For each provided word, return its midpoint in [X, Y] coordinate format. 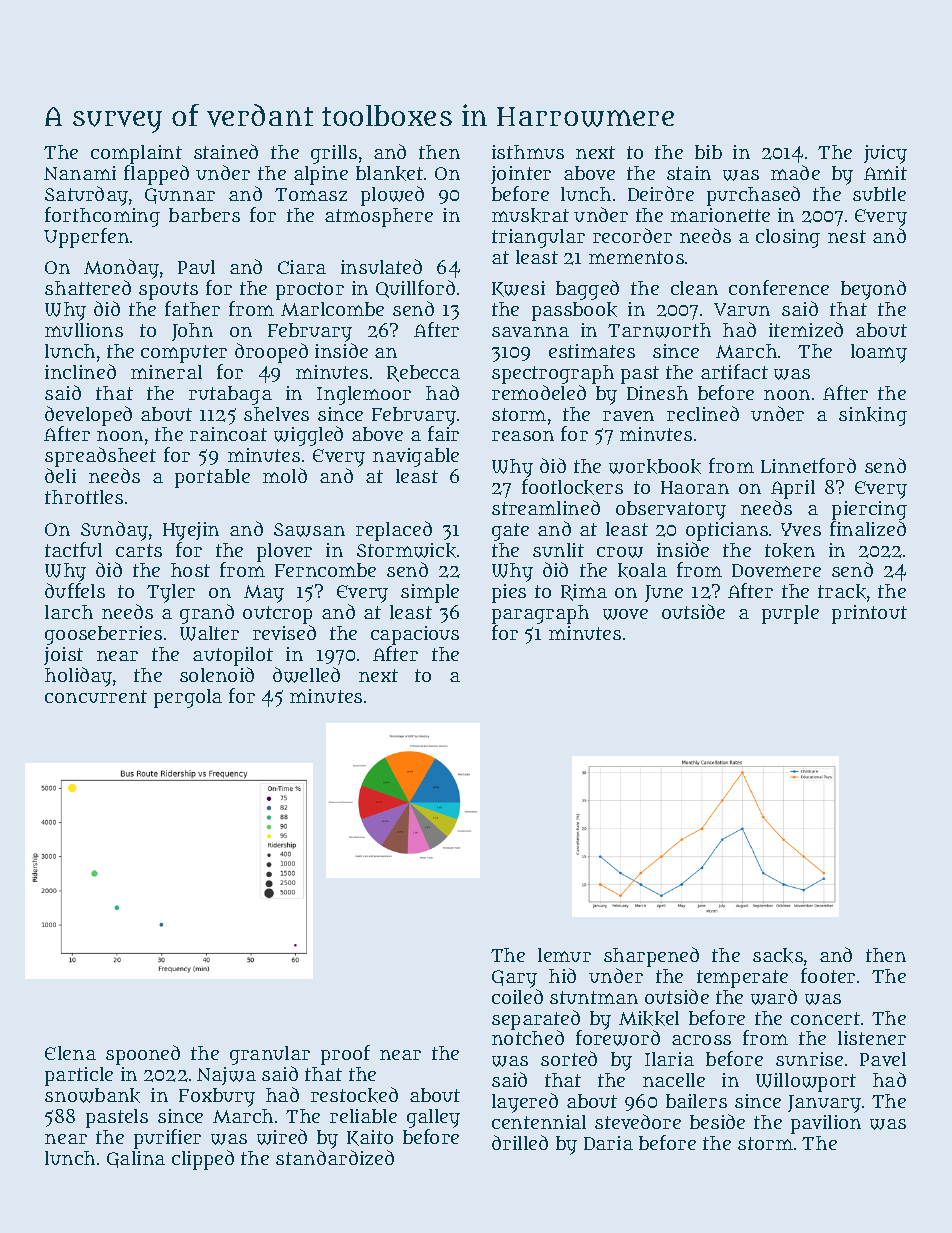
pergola [188, 698]
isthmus [528, 152]
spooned [143, 1055]
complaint [136, 154]
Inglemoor [364, 395]
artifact [734, 371]
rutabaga [230, 395]
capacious [415, 635]
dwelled [306, 675]
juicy [885, 154]
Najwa [226, 1076]
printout [869, 614]
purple [790, 614]
